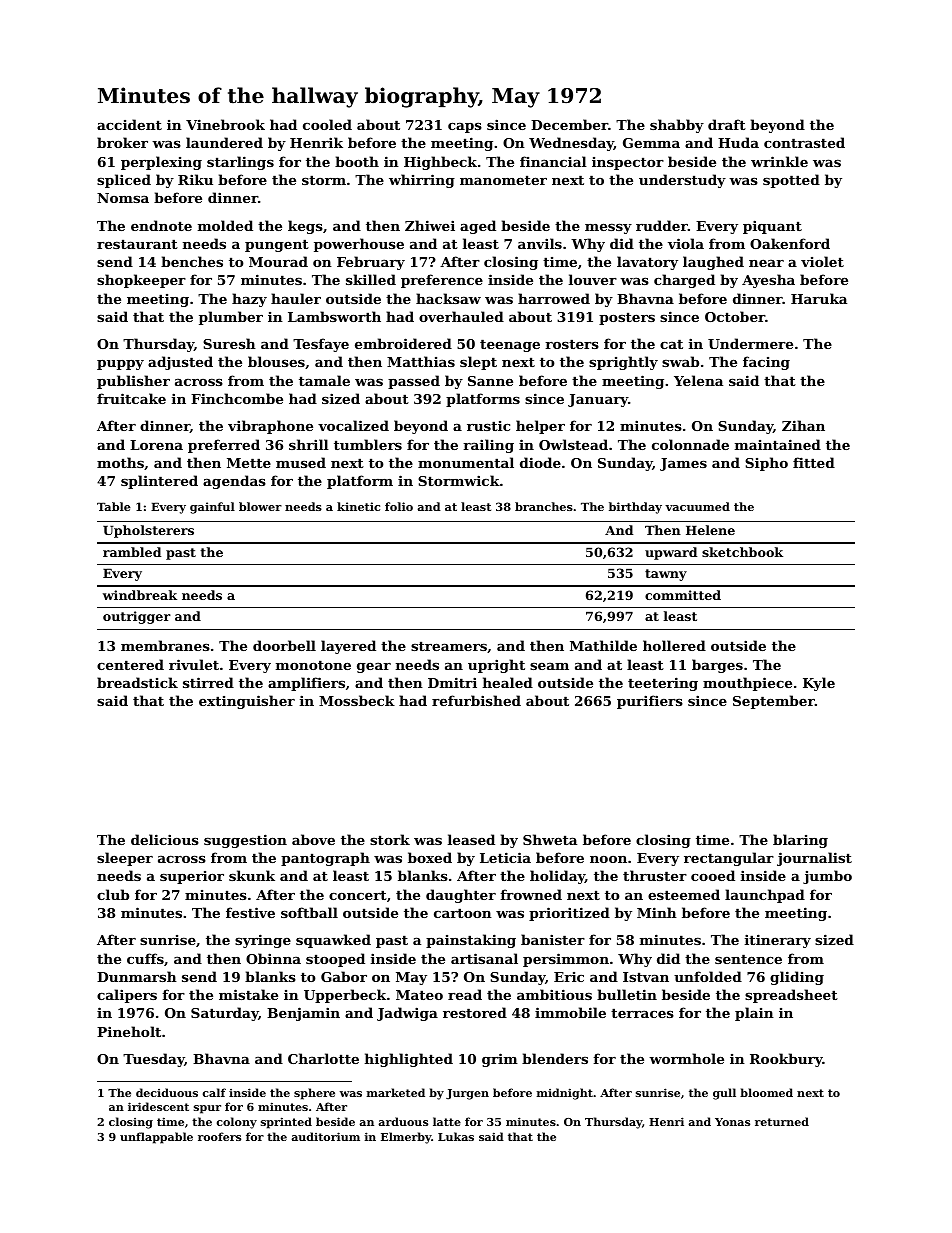  I want to click on accident, so click(129, 124).
